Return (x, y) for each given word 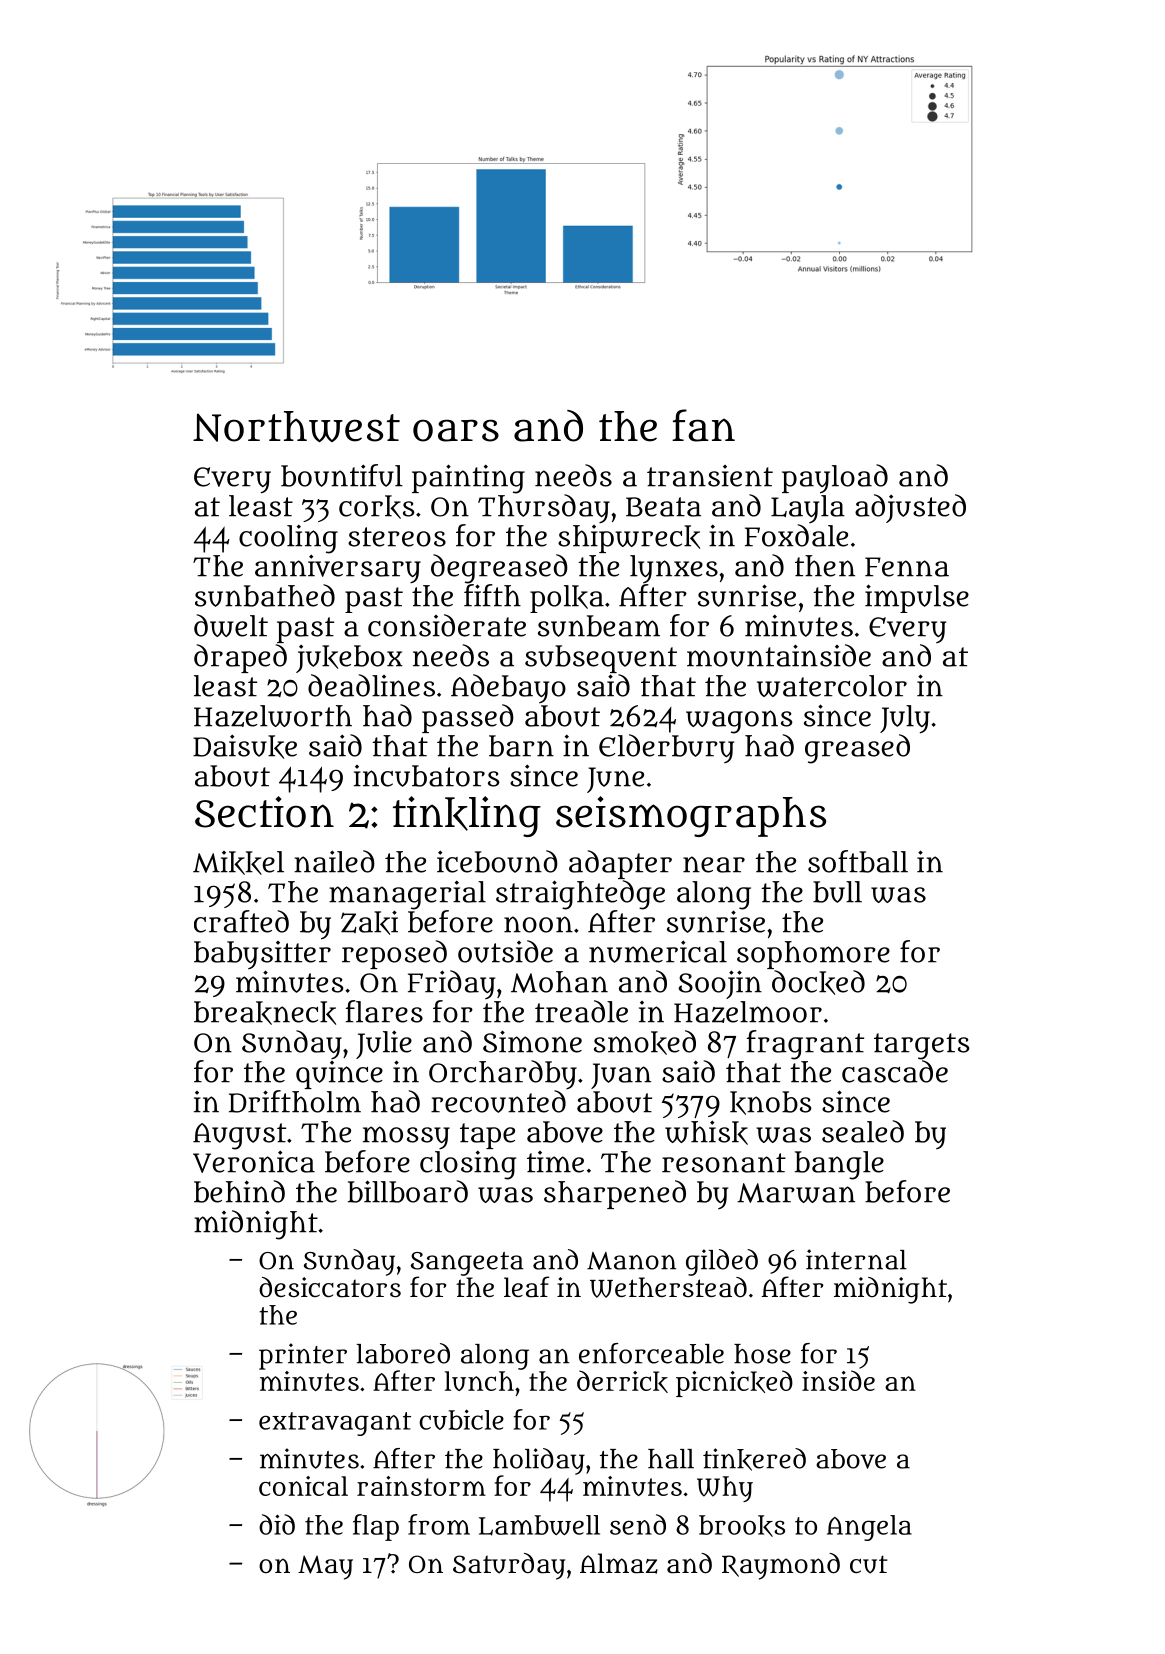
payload (835, 479)
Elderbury (666, 748)
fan (703, 425)
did (277, 1524)
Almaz (619, 1563)
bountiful (342, 475)
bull (837, 892)
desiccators (330, 1287)
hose (762, 1354)
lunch (479, 1381)
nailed (334, 861)
